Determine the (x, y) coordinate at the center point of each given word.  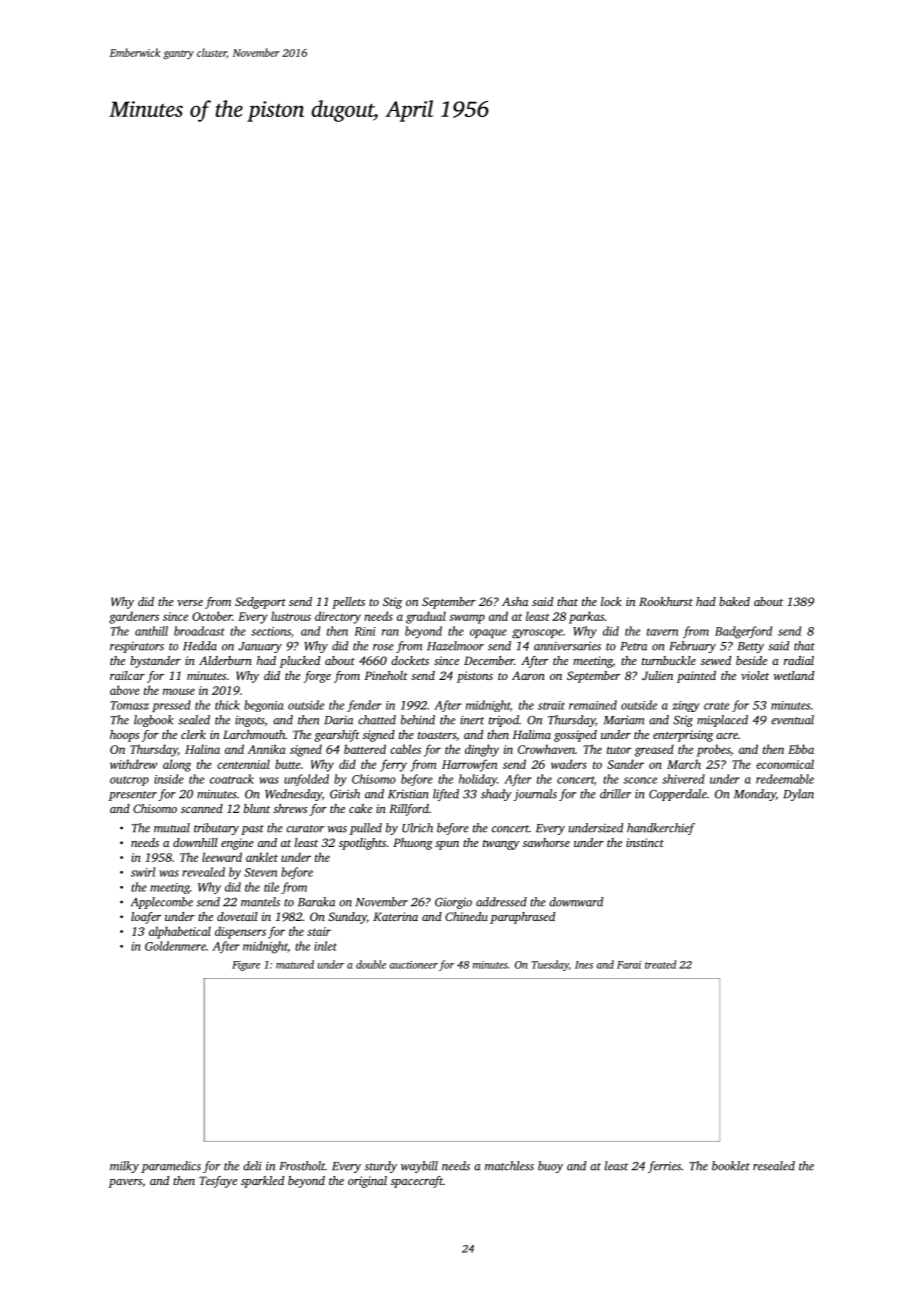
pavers (125, 1183)
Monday (755, 795)
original (367, 1182)
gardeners (134, 617)
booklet (731, 1166)
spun (447, 845)
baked (734, 601)
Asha (515, 601)
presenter (133, 796)
